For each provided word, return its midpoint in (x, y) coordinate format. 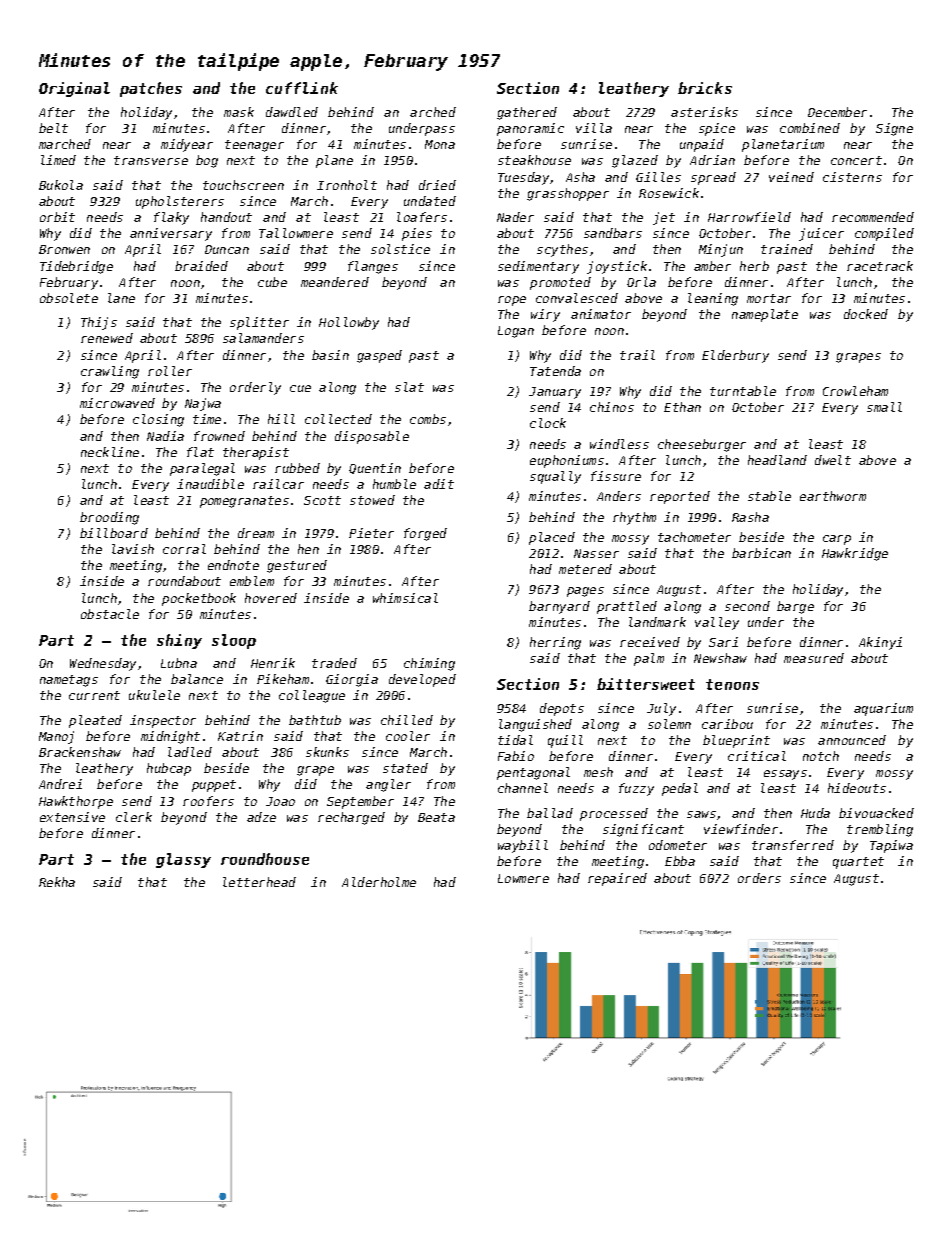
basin (330, 355)
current (94, 695)
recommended (873, 217)
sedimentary (538, 267)
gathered (527, 113)
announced (852, 740)
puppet (214, 786)
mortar (769, 298)
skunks (327, 752)
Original (74, 89)
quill (565, 741)
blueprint (736, 741)
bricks (705, 88)
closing (158, 420)
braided (201, 266)
